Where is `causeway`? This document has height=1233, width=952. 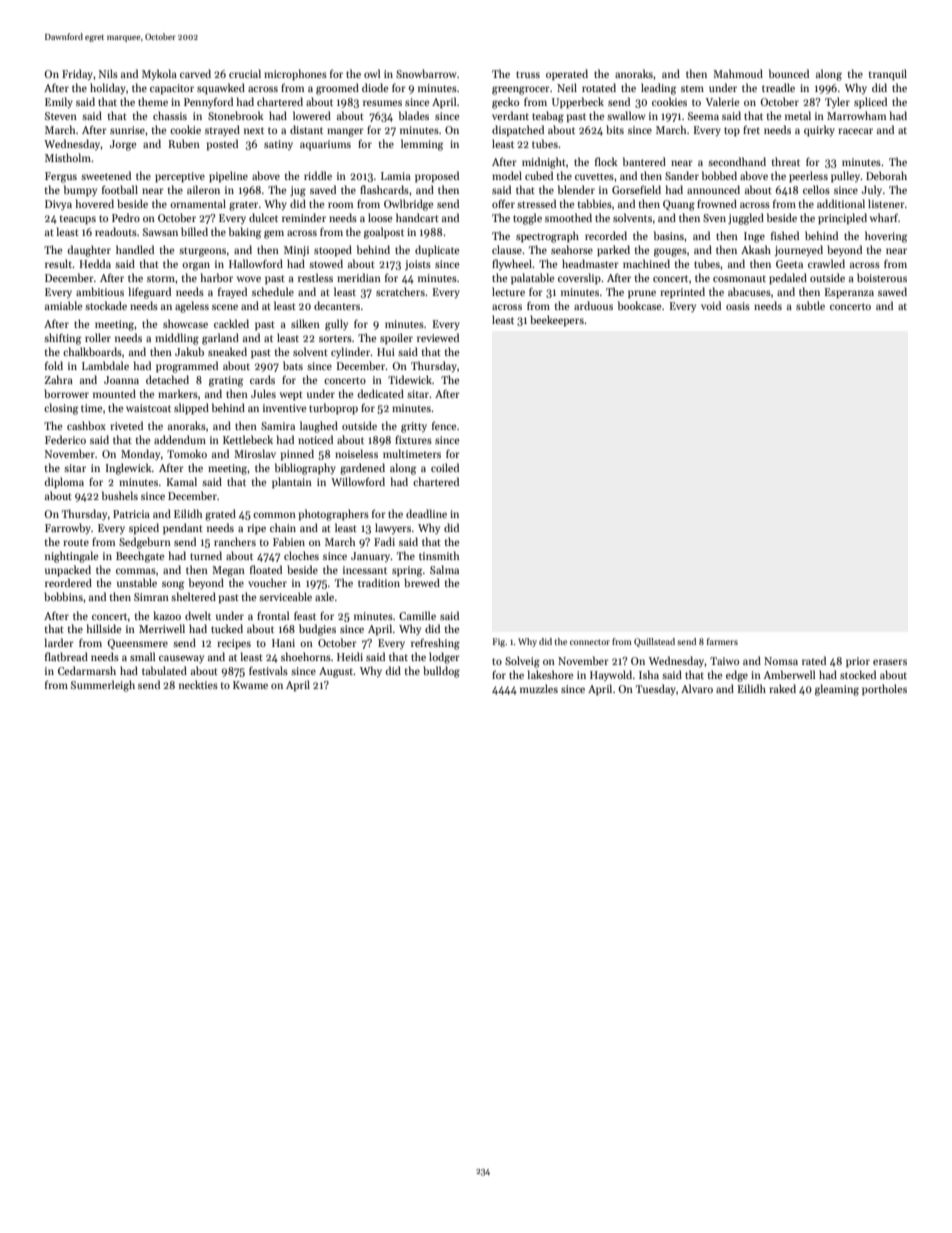
causeway is located at coordinates (181, 659).
